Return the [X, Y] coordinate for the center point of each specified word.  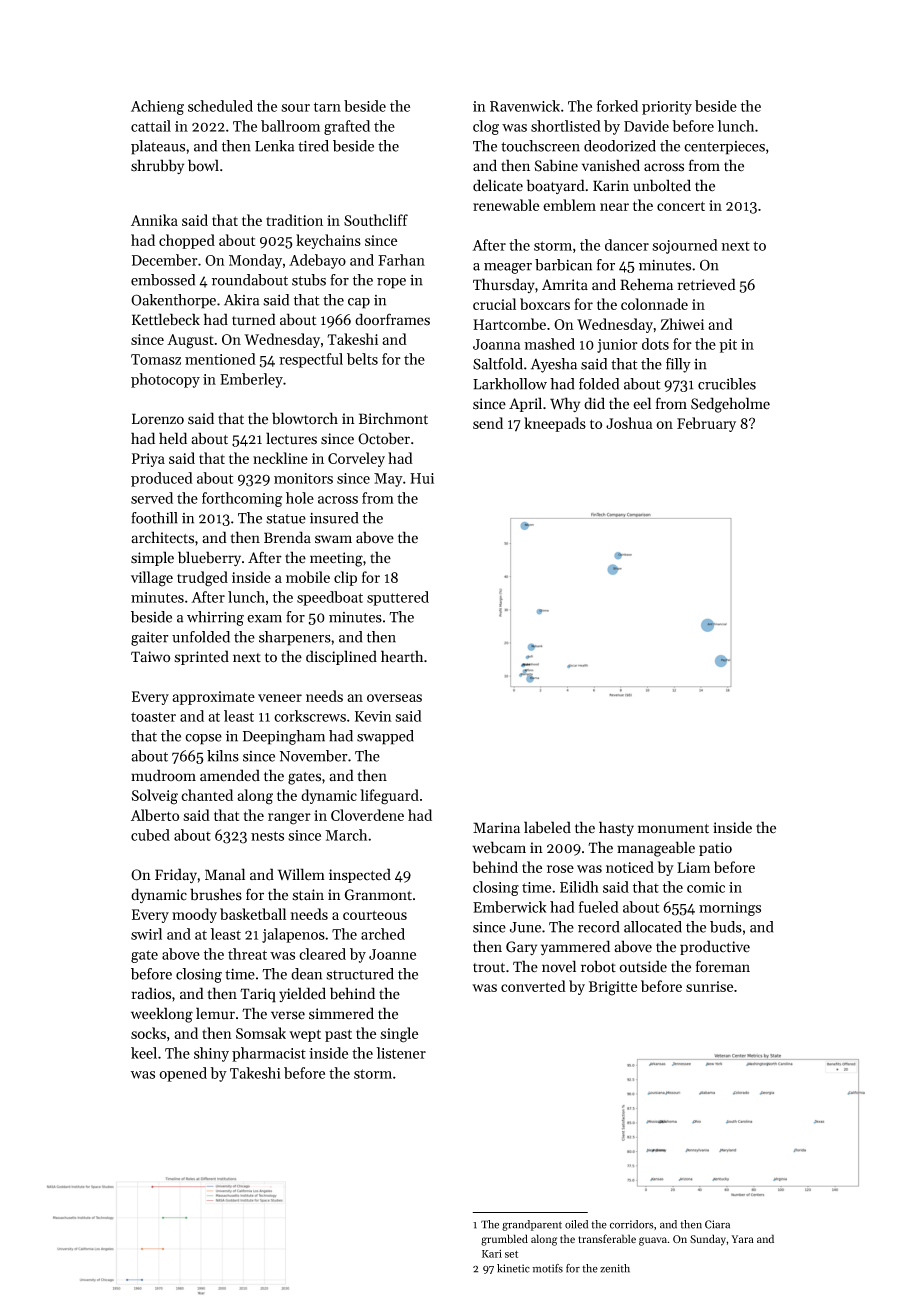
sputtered [398, 598]
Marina [496, 827]
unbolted [662, 185]
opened [183, 1074]
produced [162, 479]
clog [486, 127]
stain [308, 895]
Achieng [157, 107]
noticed [630, 867]
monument [673, 829]
